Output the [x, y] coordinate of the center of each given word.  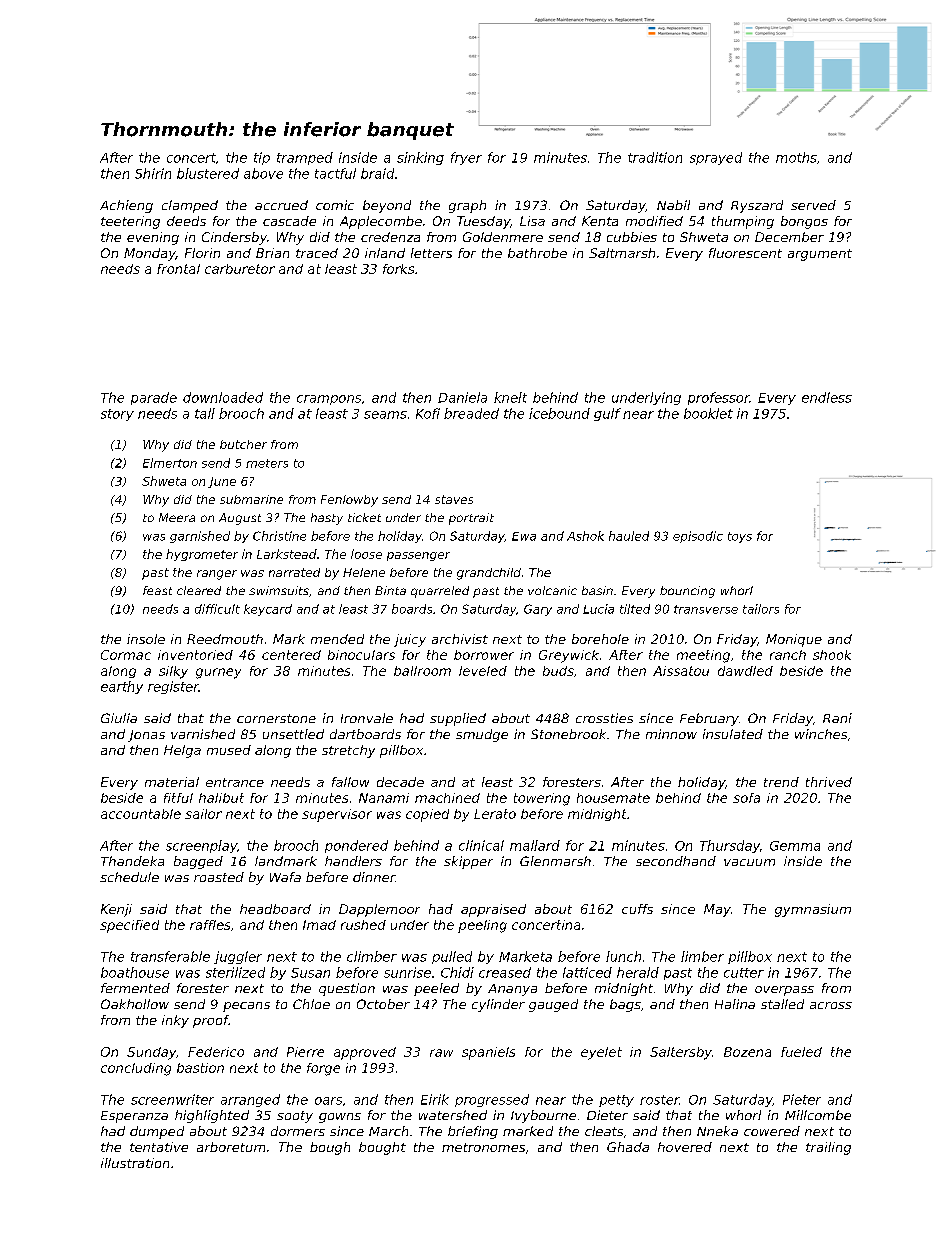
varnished [203, 734]
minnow [671, 734]
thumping [743, 222]
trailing [828, 1148]
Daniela [462, 397]
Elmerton [170, 463]
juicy [410, 640]
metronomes [483, 1147]
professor [718, 398]
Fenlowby [349, 501]
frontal [178, 269]
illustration [135, 1163]
